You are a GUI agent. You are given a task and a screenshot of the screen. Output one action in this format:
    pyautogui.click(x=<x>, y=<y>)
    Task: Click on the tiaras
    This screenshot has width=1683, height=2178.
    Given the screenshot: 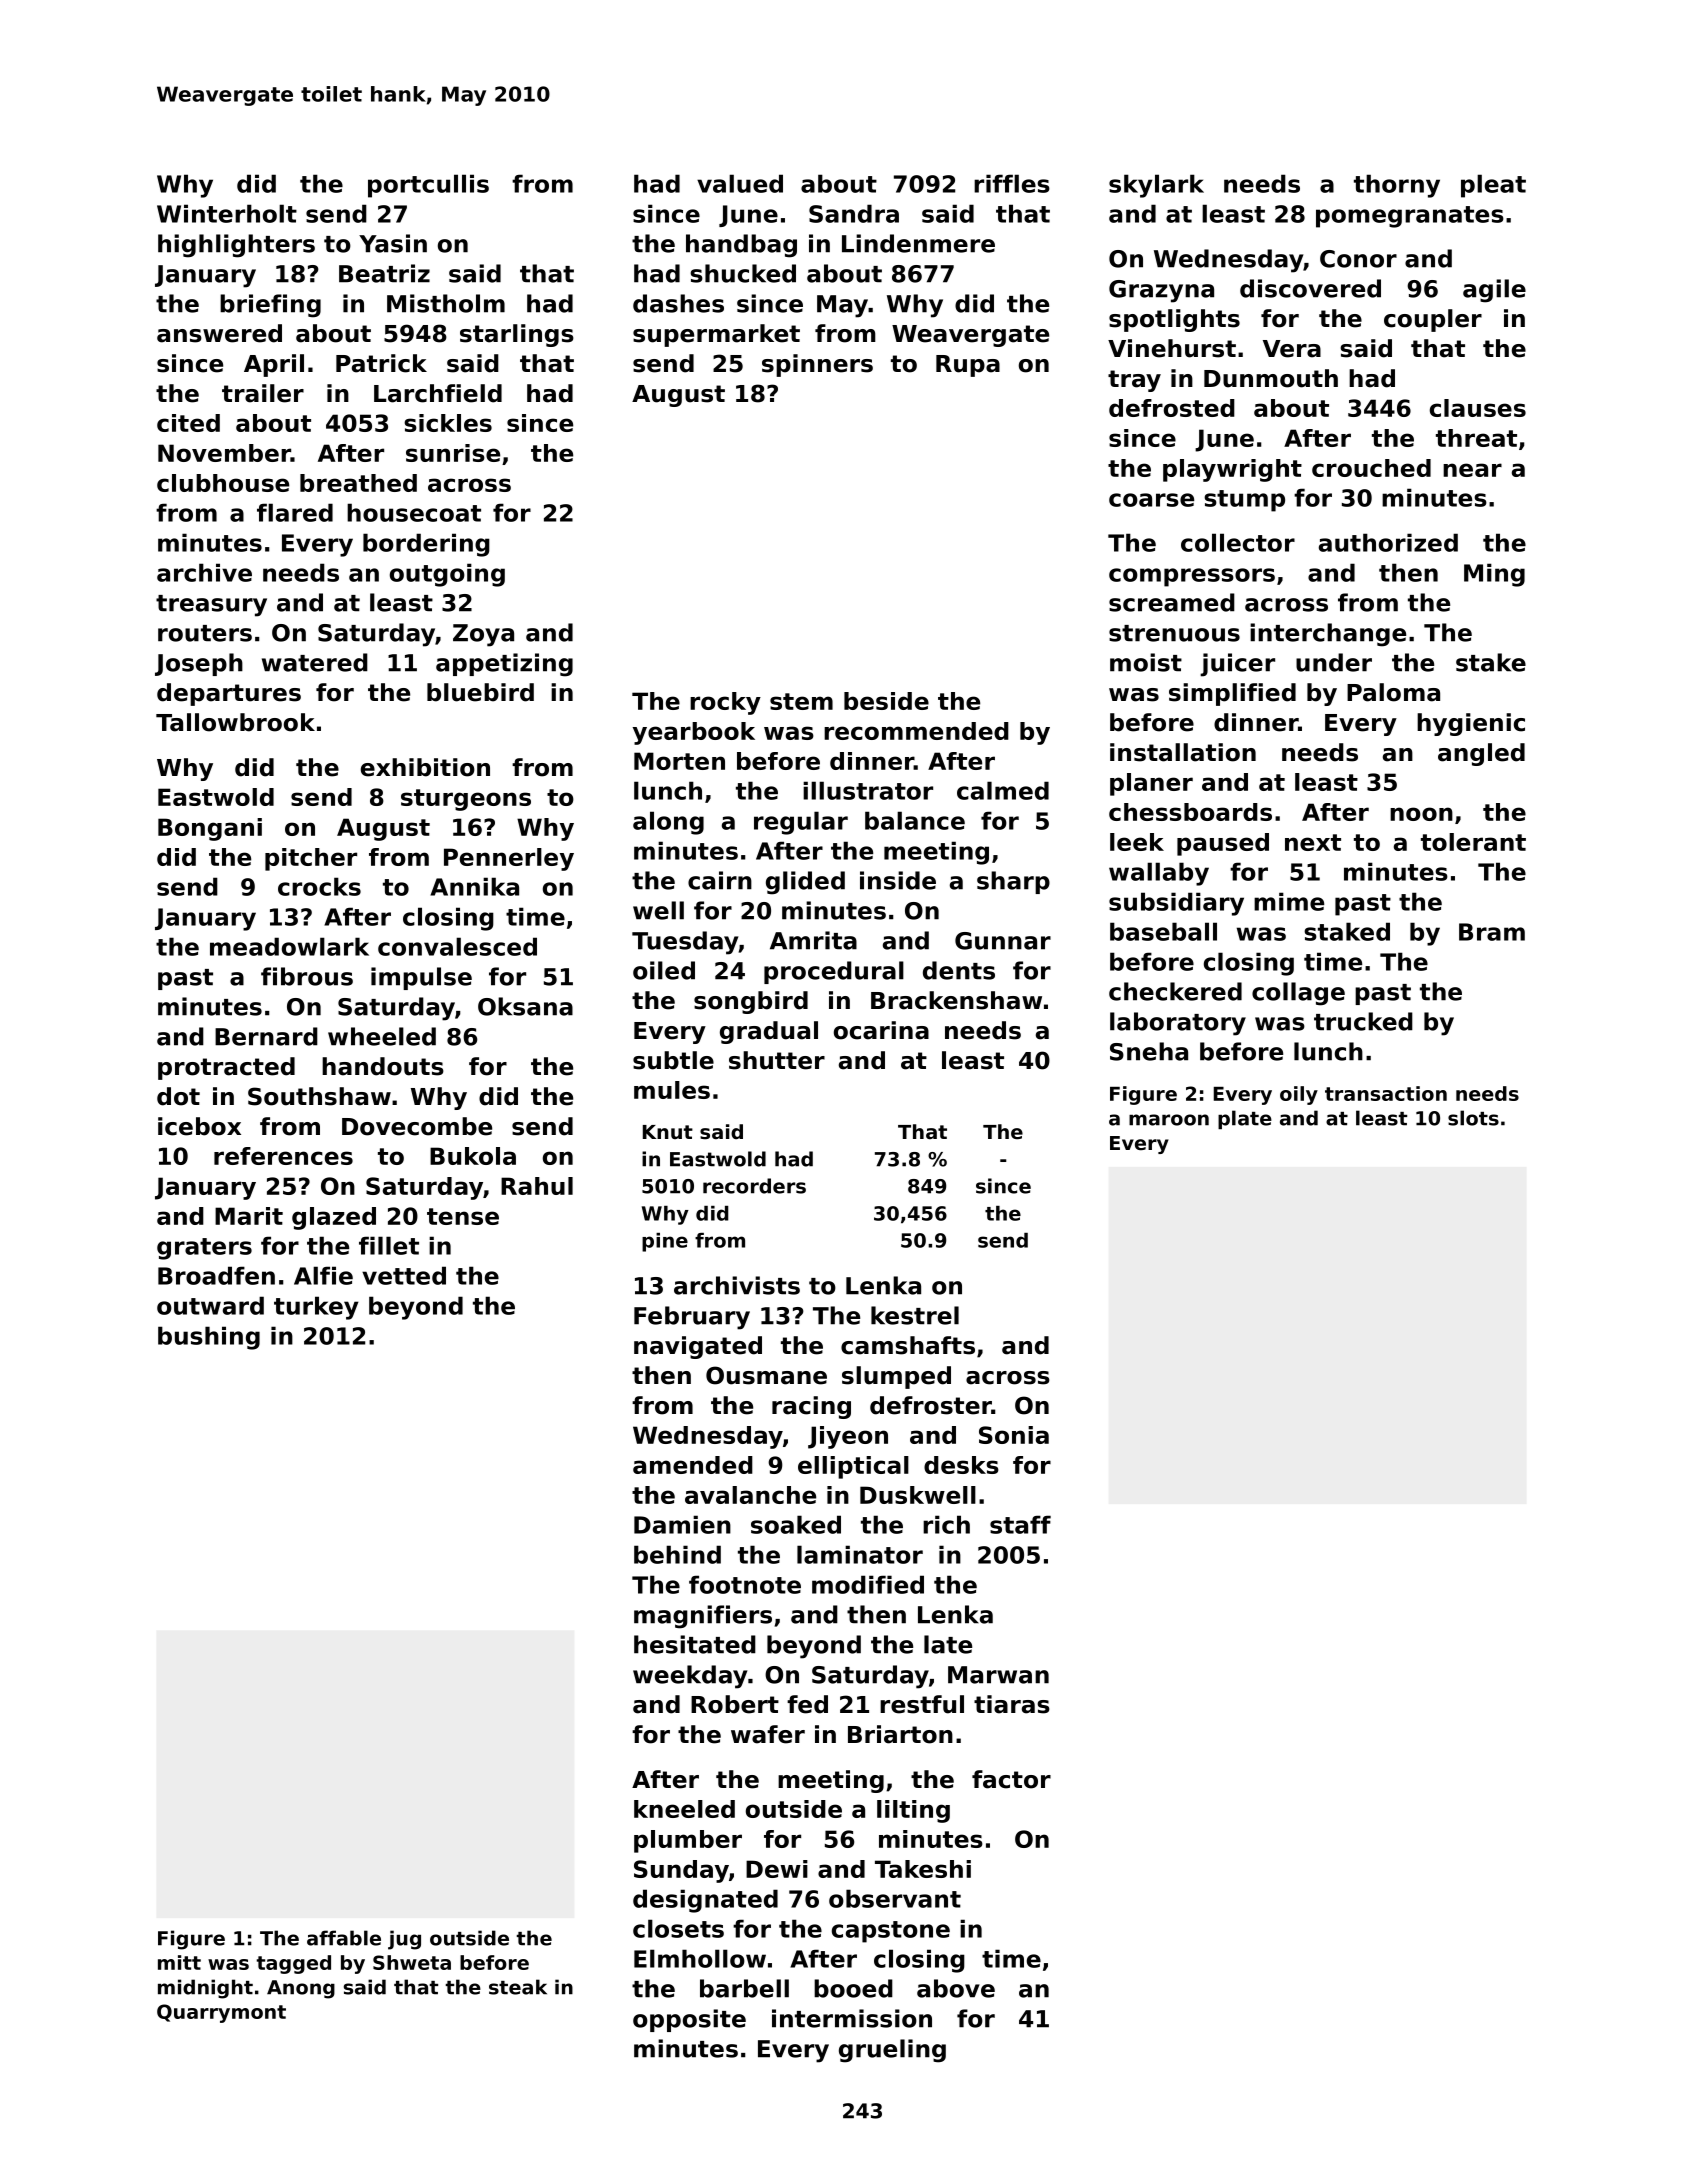 What is the action you would take?
    pyautogui.click(x=1012, y=1704)
